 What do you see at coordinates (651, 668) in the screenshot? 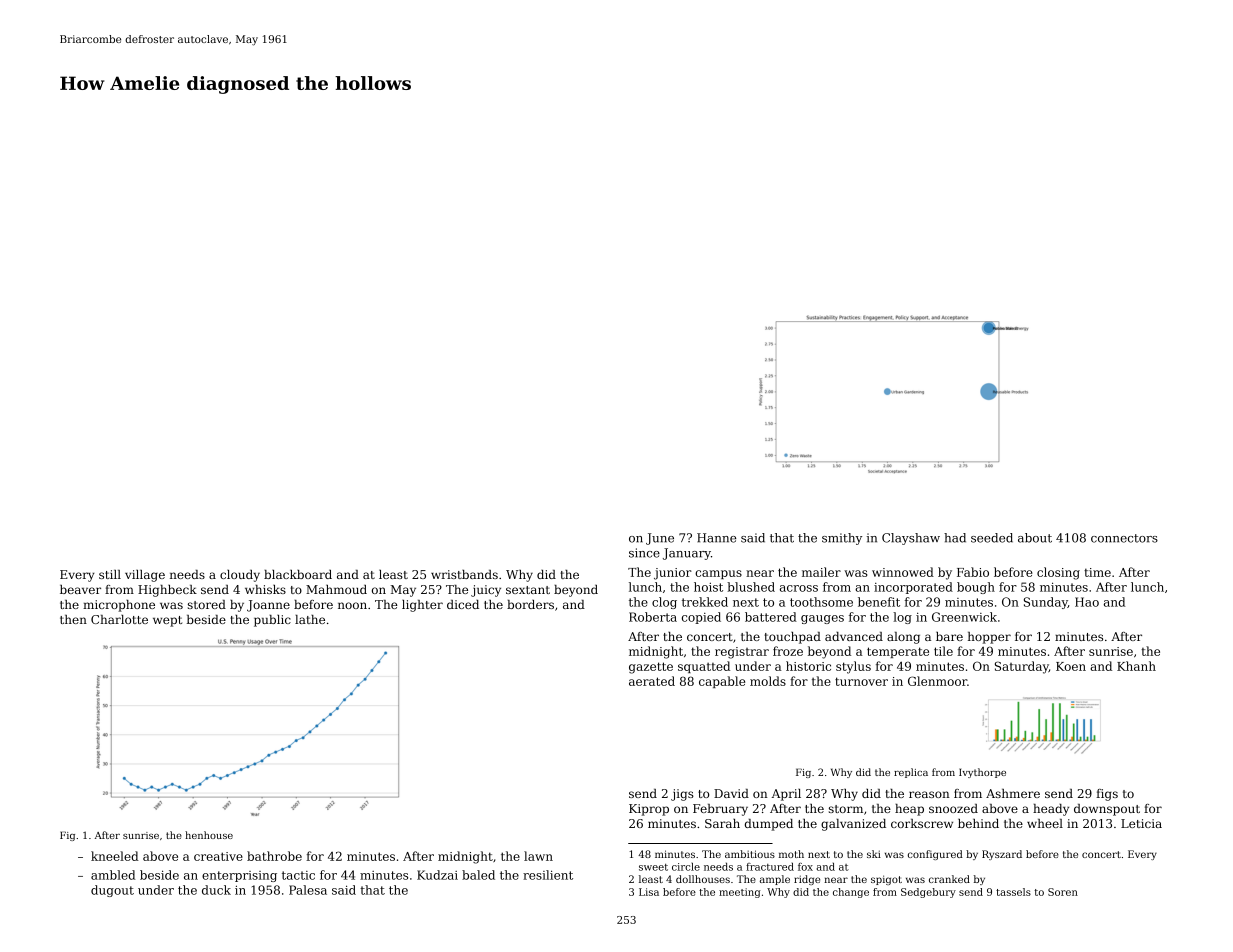
I see `gazette` at bounding box center [651, 668].
